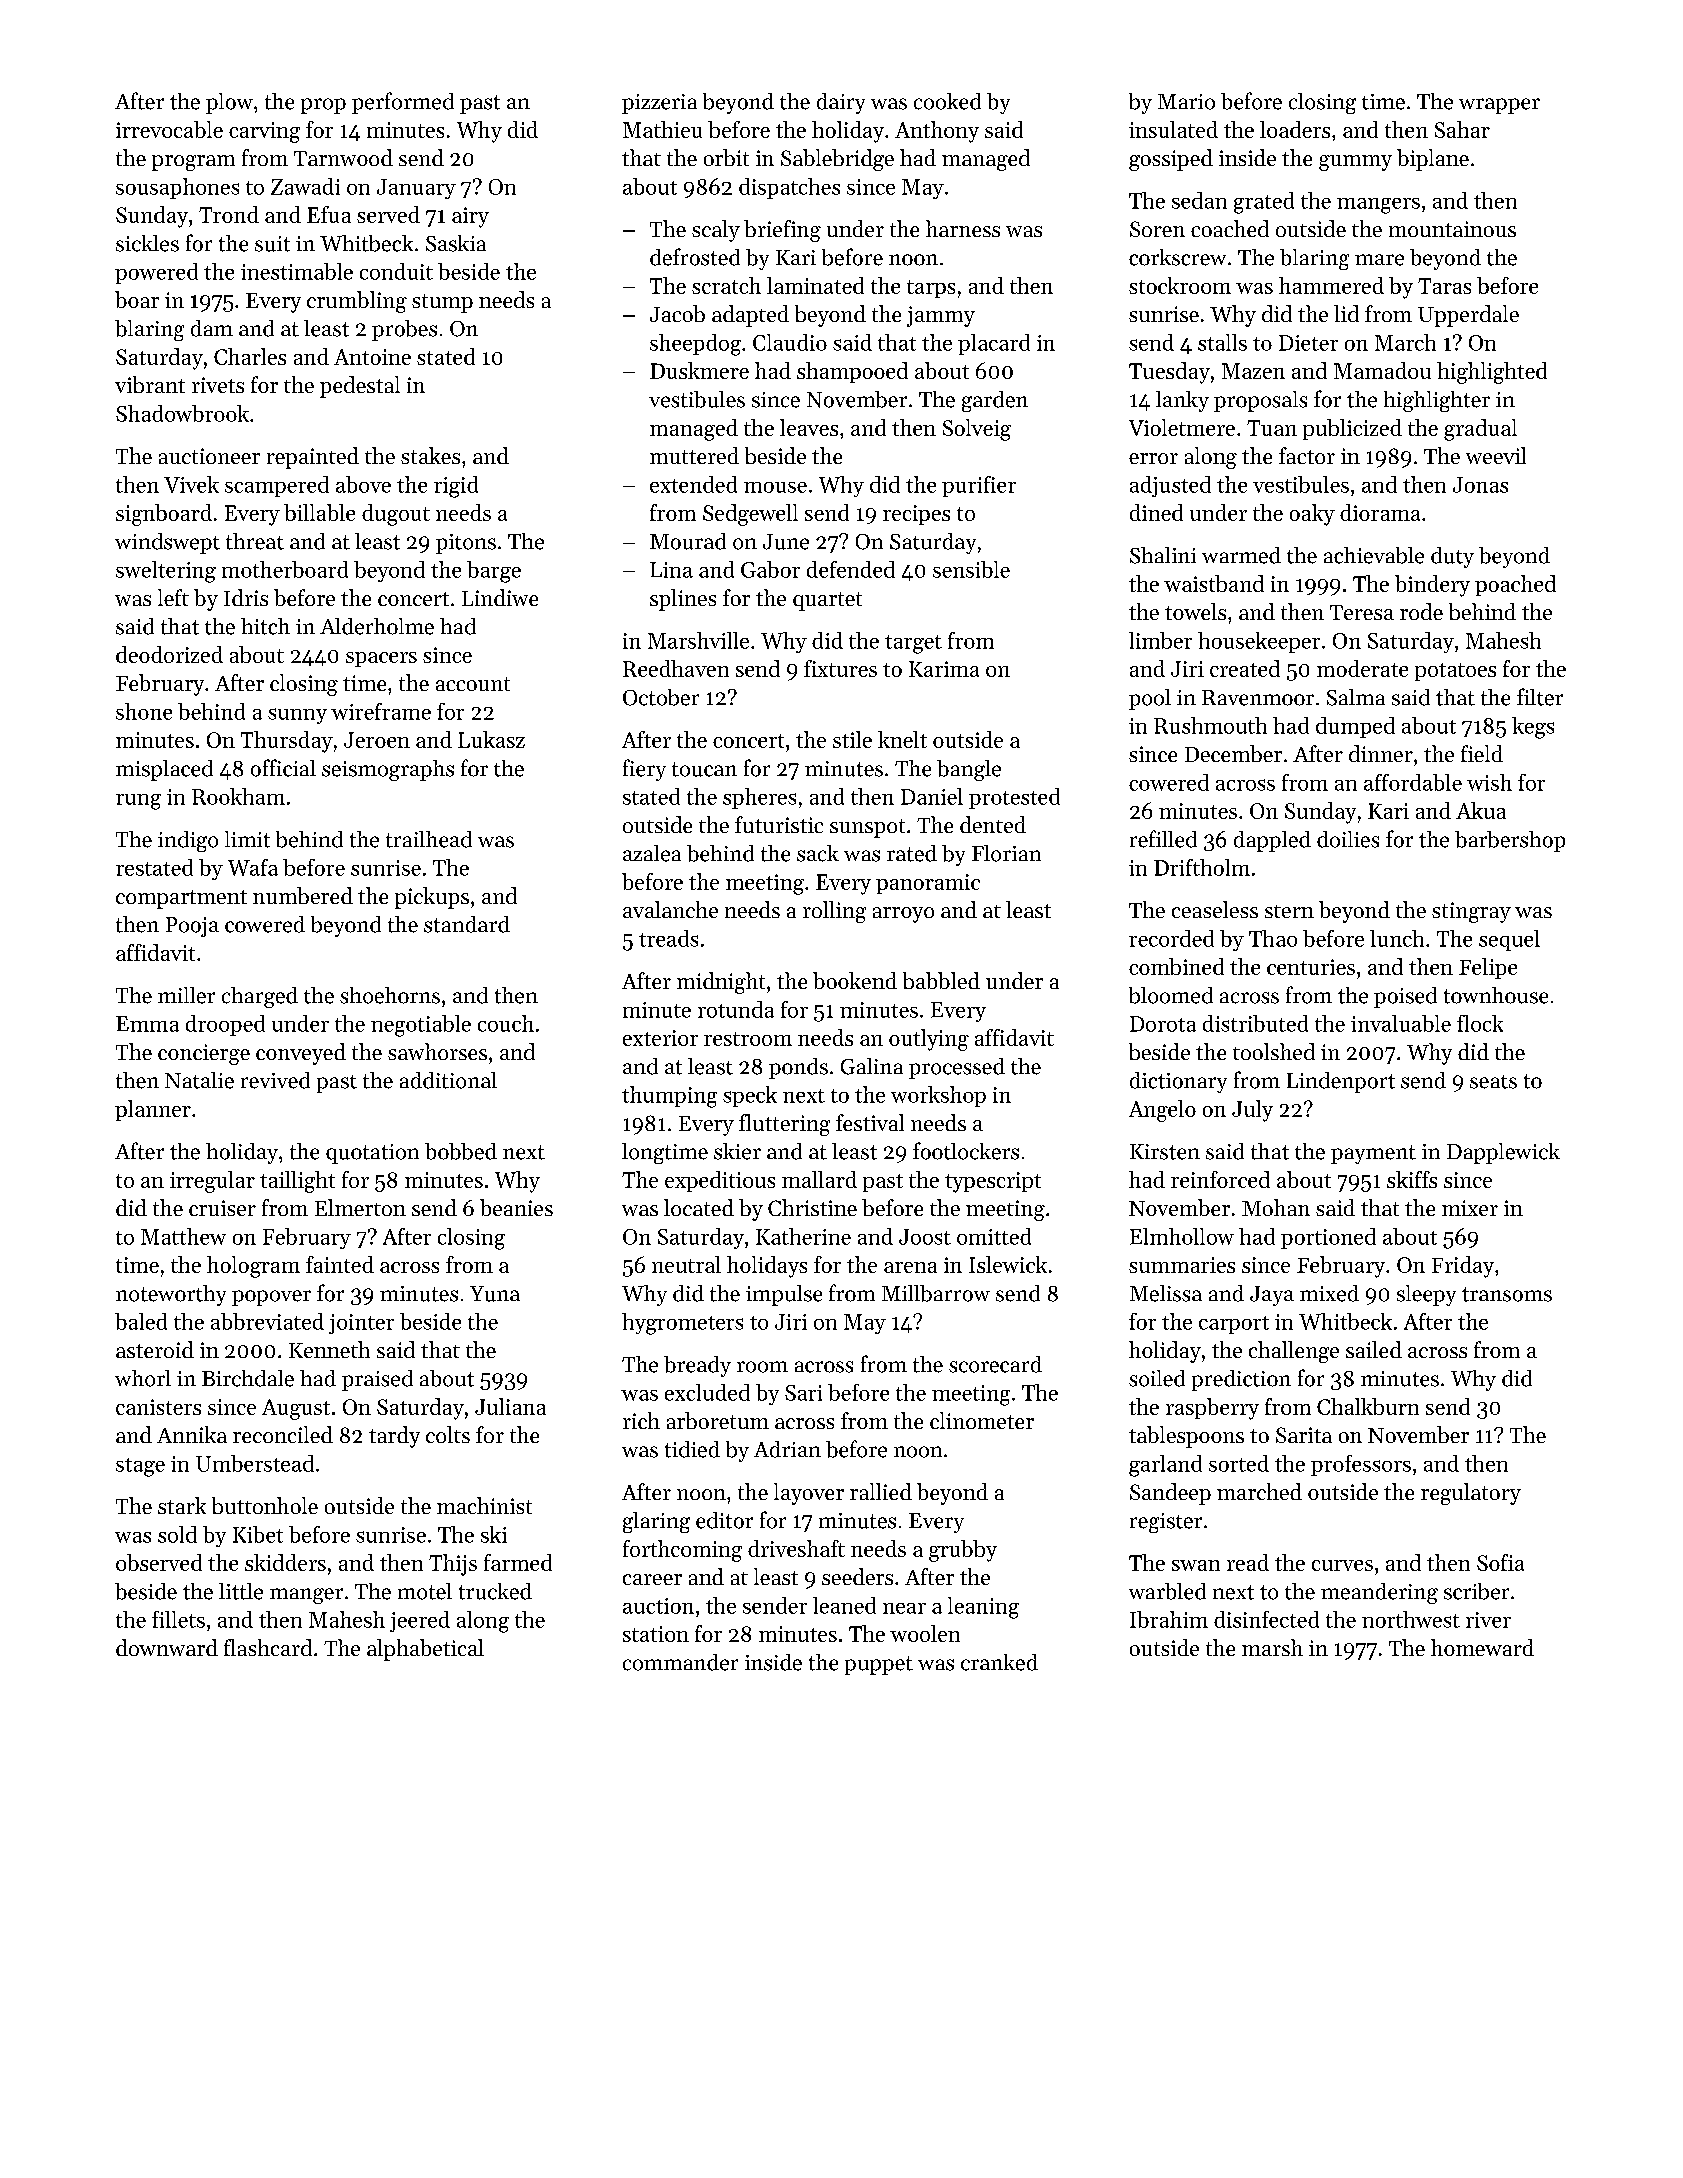 Image resolution: width=1683 pixels, height=2178 pixels. What do you see at coordinates (680, 1662) in the screenshot?
I see `commander` at bounding box center [680, 1662].
